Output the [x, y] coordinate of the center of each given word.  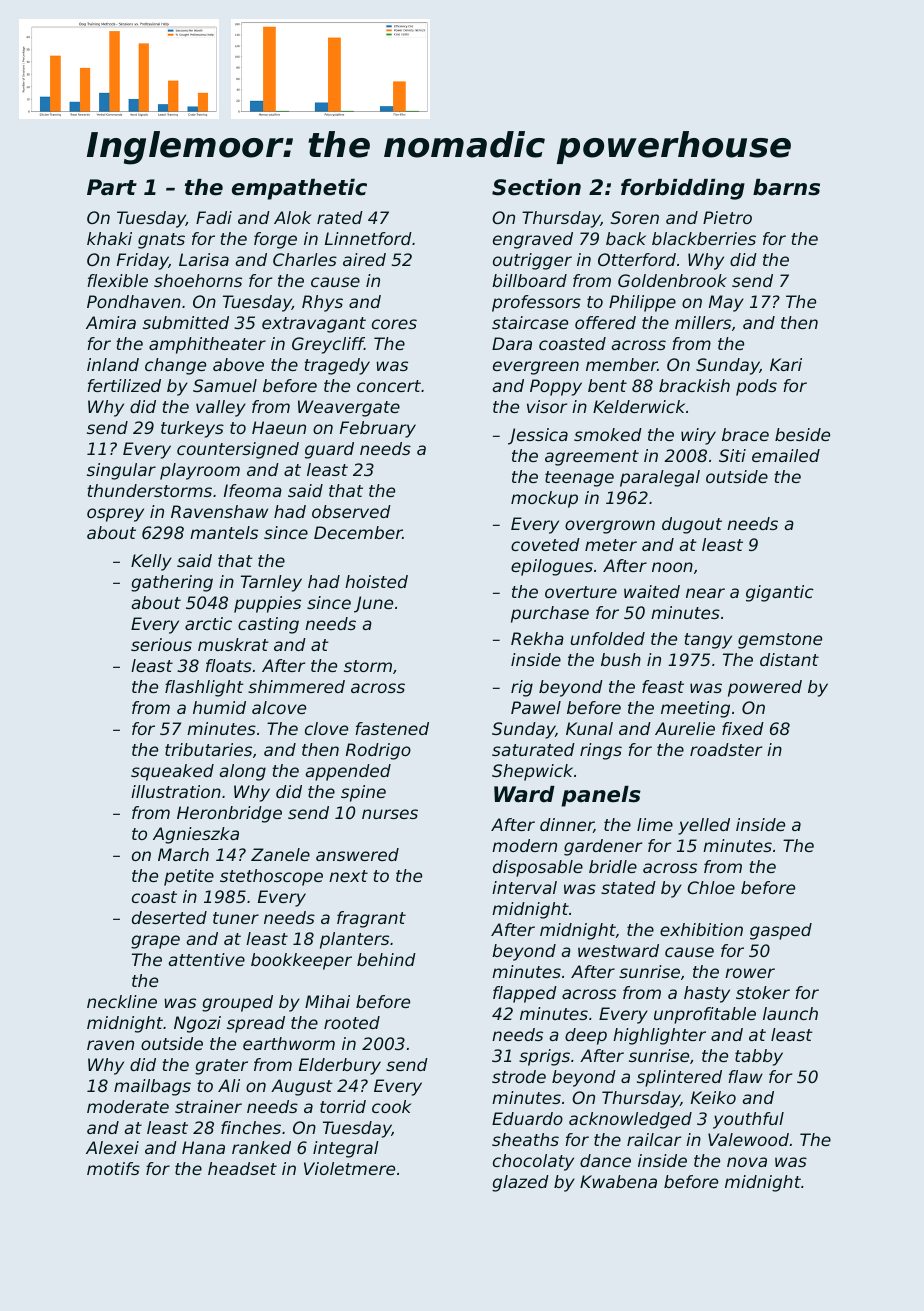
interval [524, 887]
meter [611, 545]
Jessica [538, 436]
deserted [169, 917]
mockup [544, 499]
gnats [161, 241]
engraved [533, 240]
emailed [786, 455]
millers [703, 322]
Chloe [711, 887]
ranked [261, 1147]
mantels [224, 532]
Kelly [151, 562]
